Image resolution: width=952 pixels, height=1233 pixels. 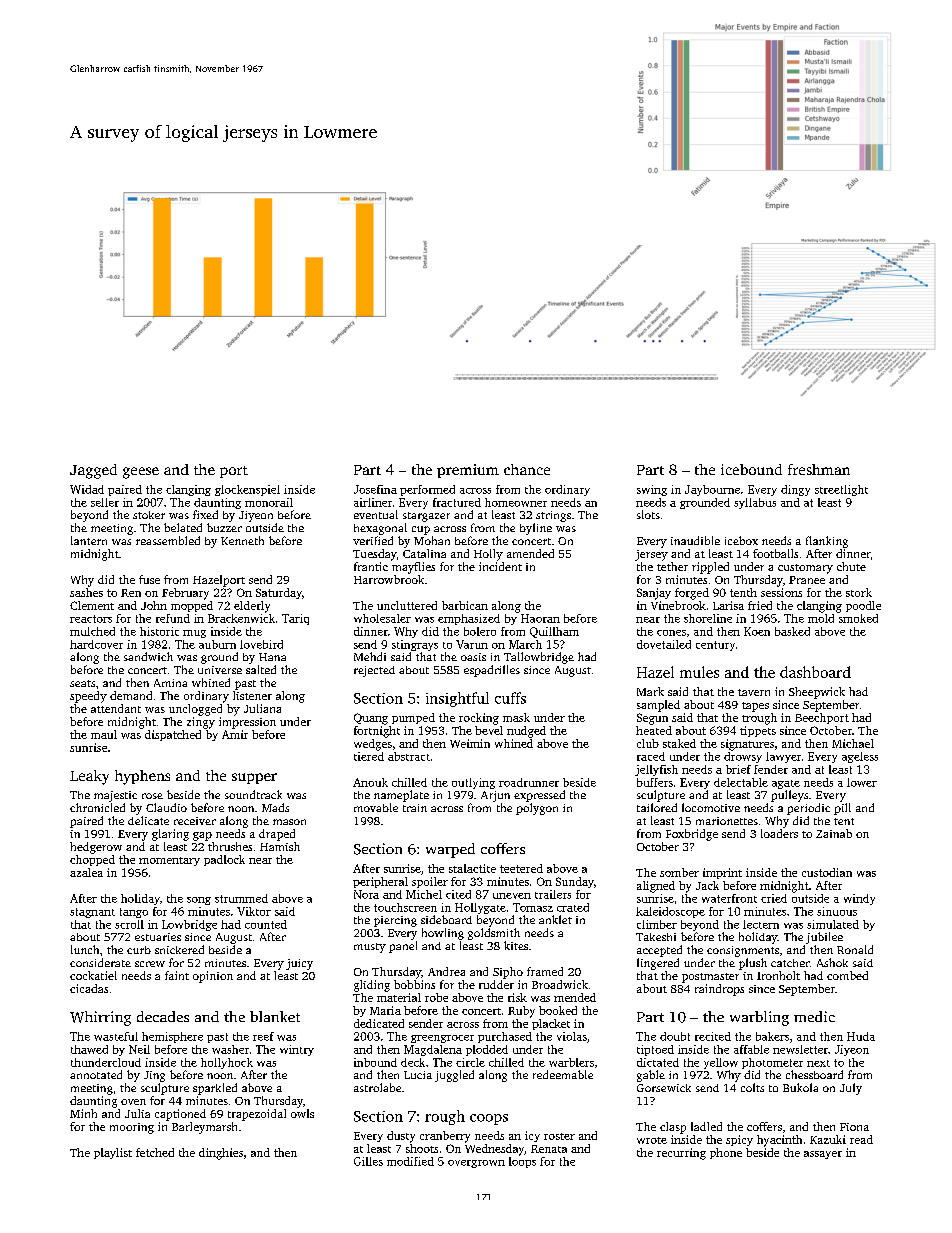 I want to click on geese, so click(x=141, y=473).
